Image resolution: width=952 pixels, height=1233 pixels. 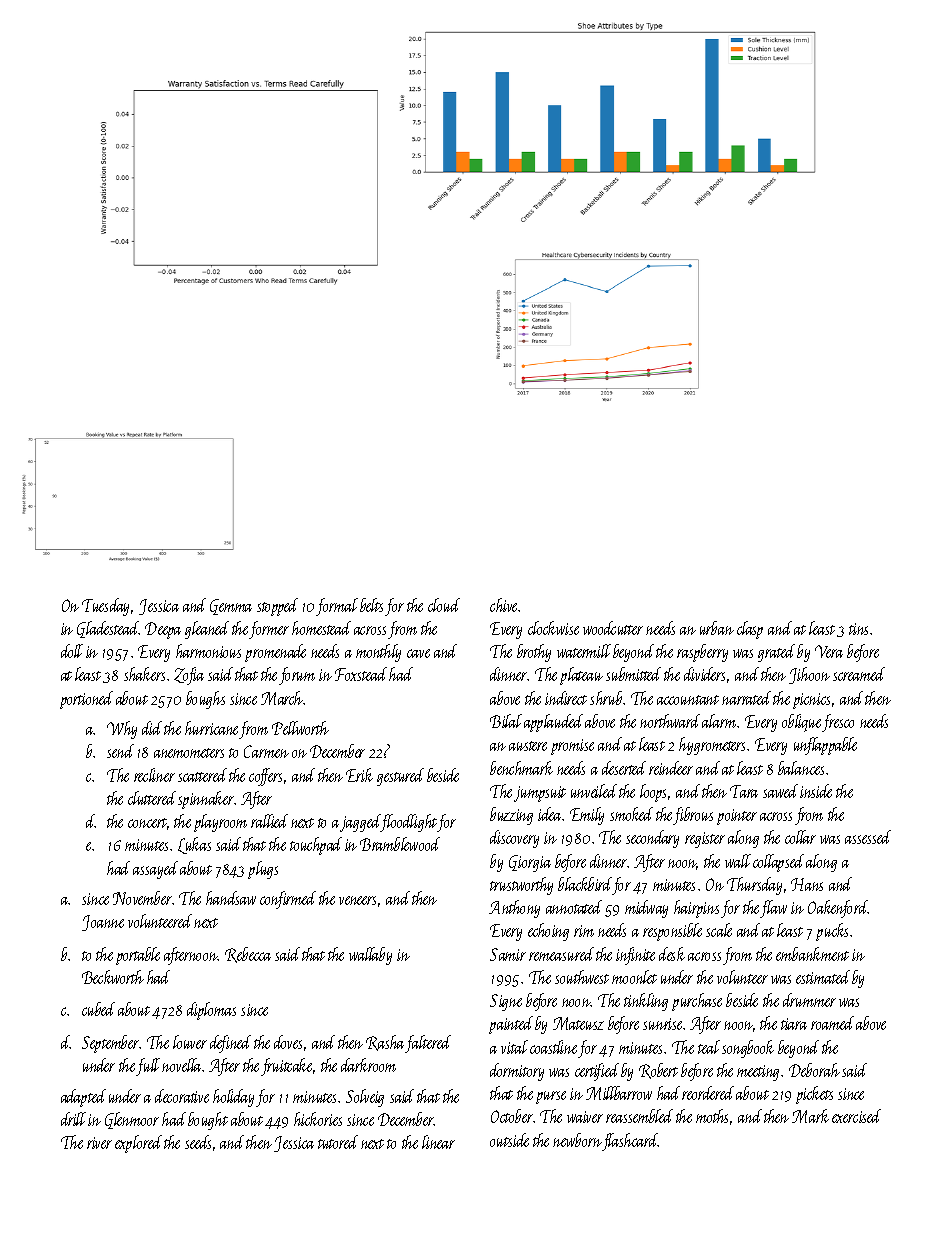 What do you see at coordinates (816, 791) in the screenshot?
I see `inside` at bounding box center [816, 791].
